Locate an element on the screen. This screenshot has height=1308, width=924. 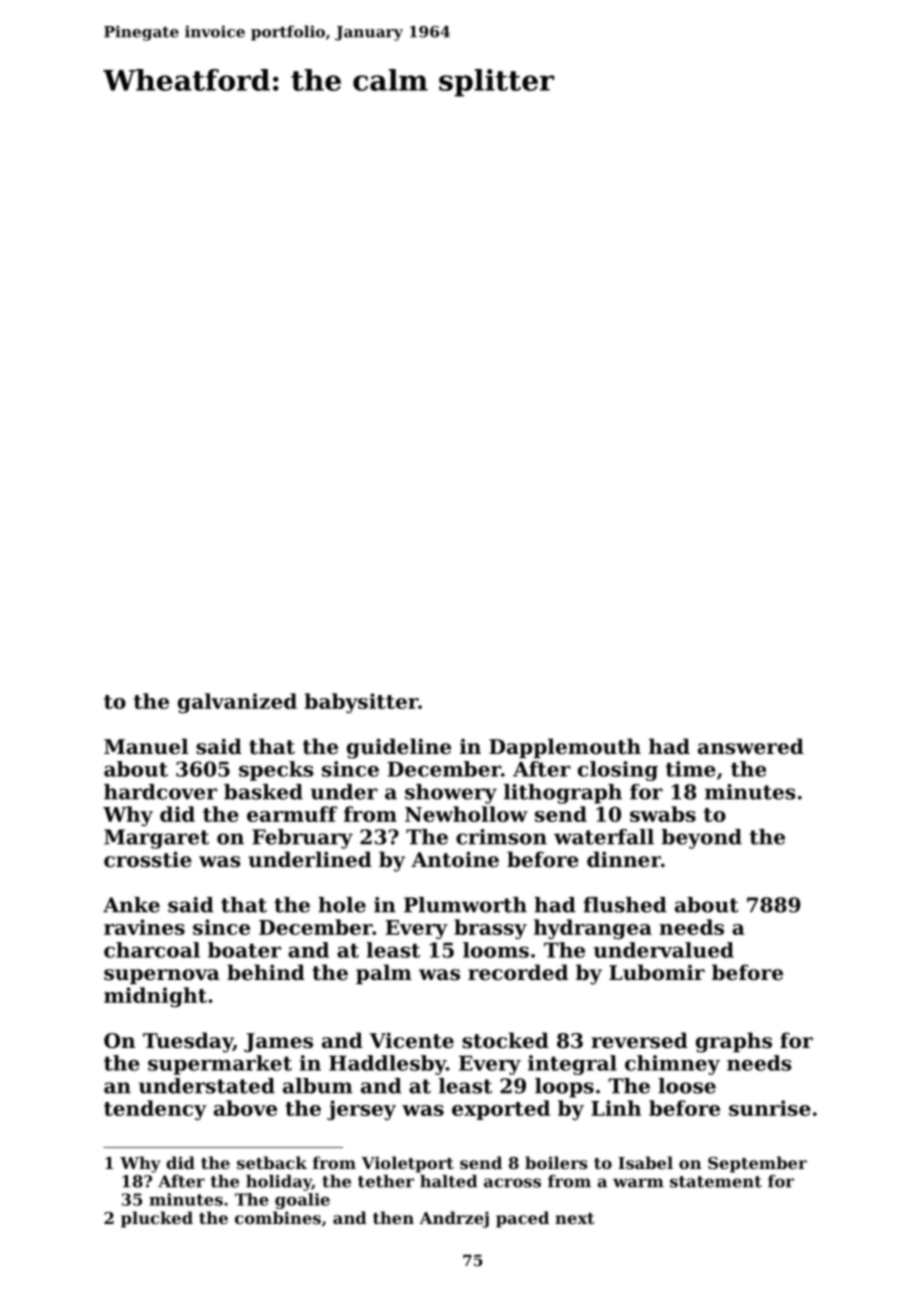
James is located at coordinates (278, 1042).
